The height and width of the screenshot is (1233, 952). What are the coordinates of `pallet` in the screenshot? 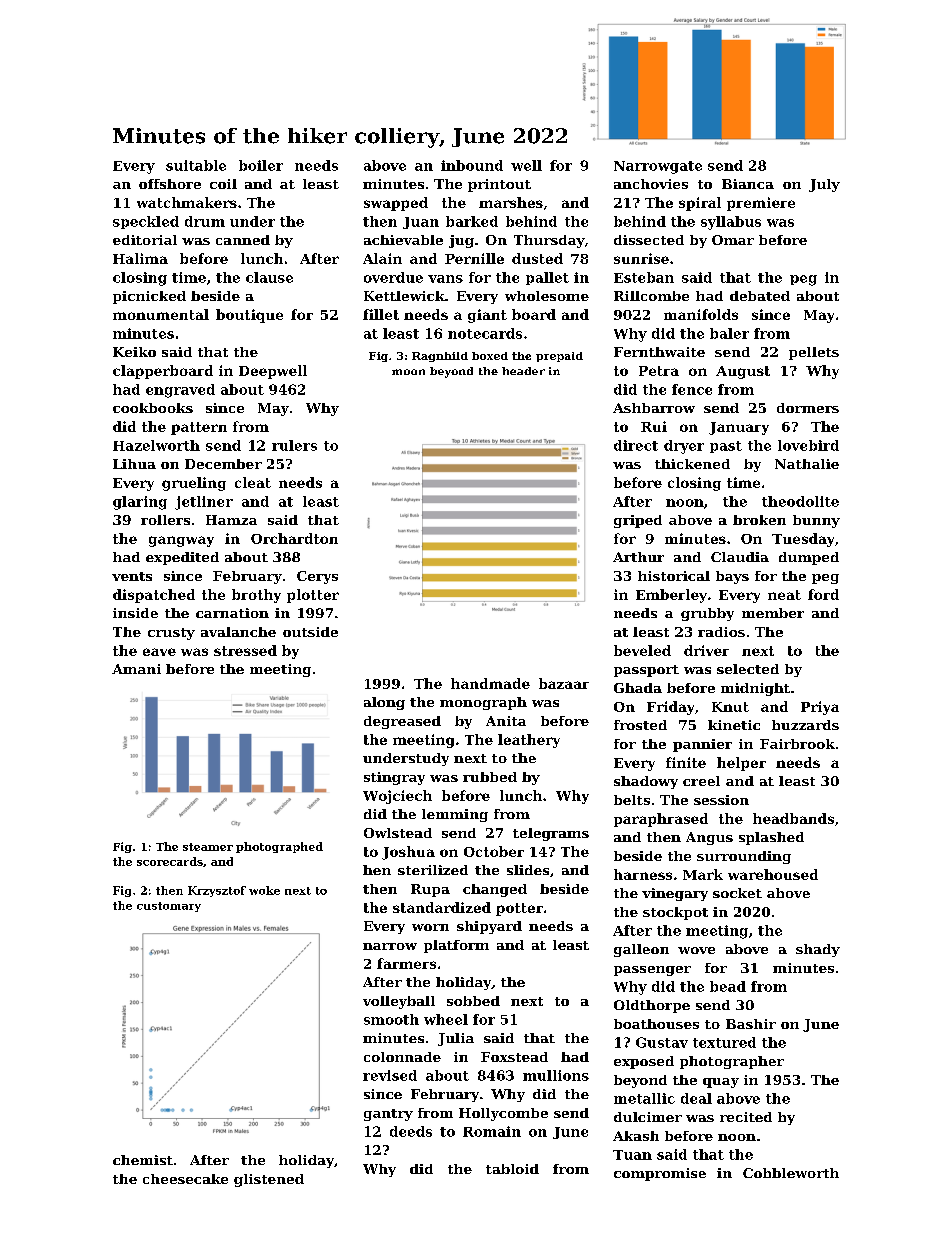 It's located at (547, 278).
